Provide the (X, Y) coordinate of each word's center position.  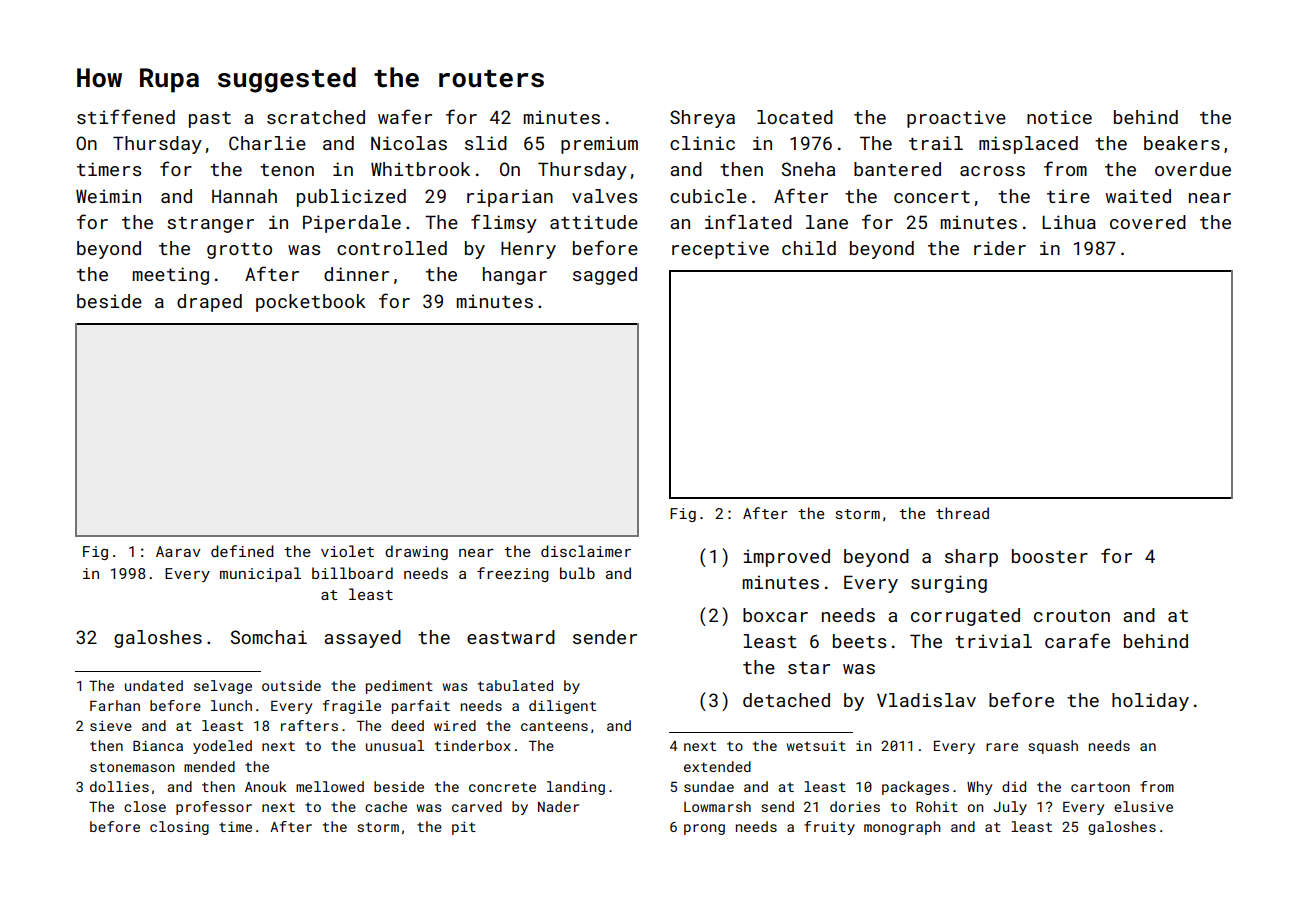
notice (1059, 117)
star (809, 668)
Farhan (115, 705)
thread (962, 513)
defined (242, 551)
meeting (171, 276)
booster (1050, 556)
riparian (510, 198)
